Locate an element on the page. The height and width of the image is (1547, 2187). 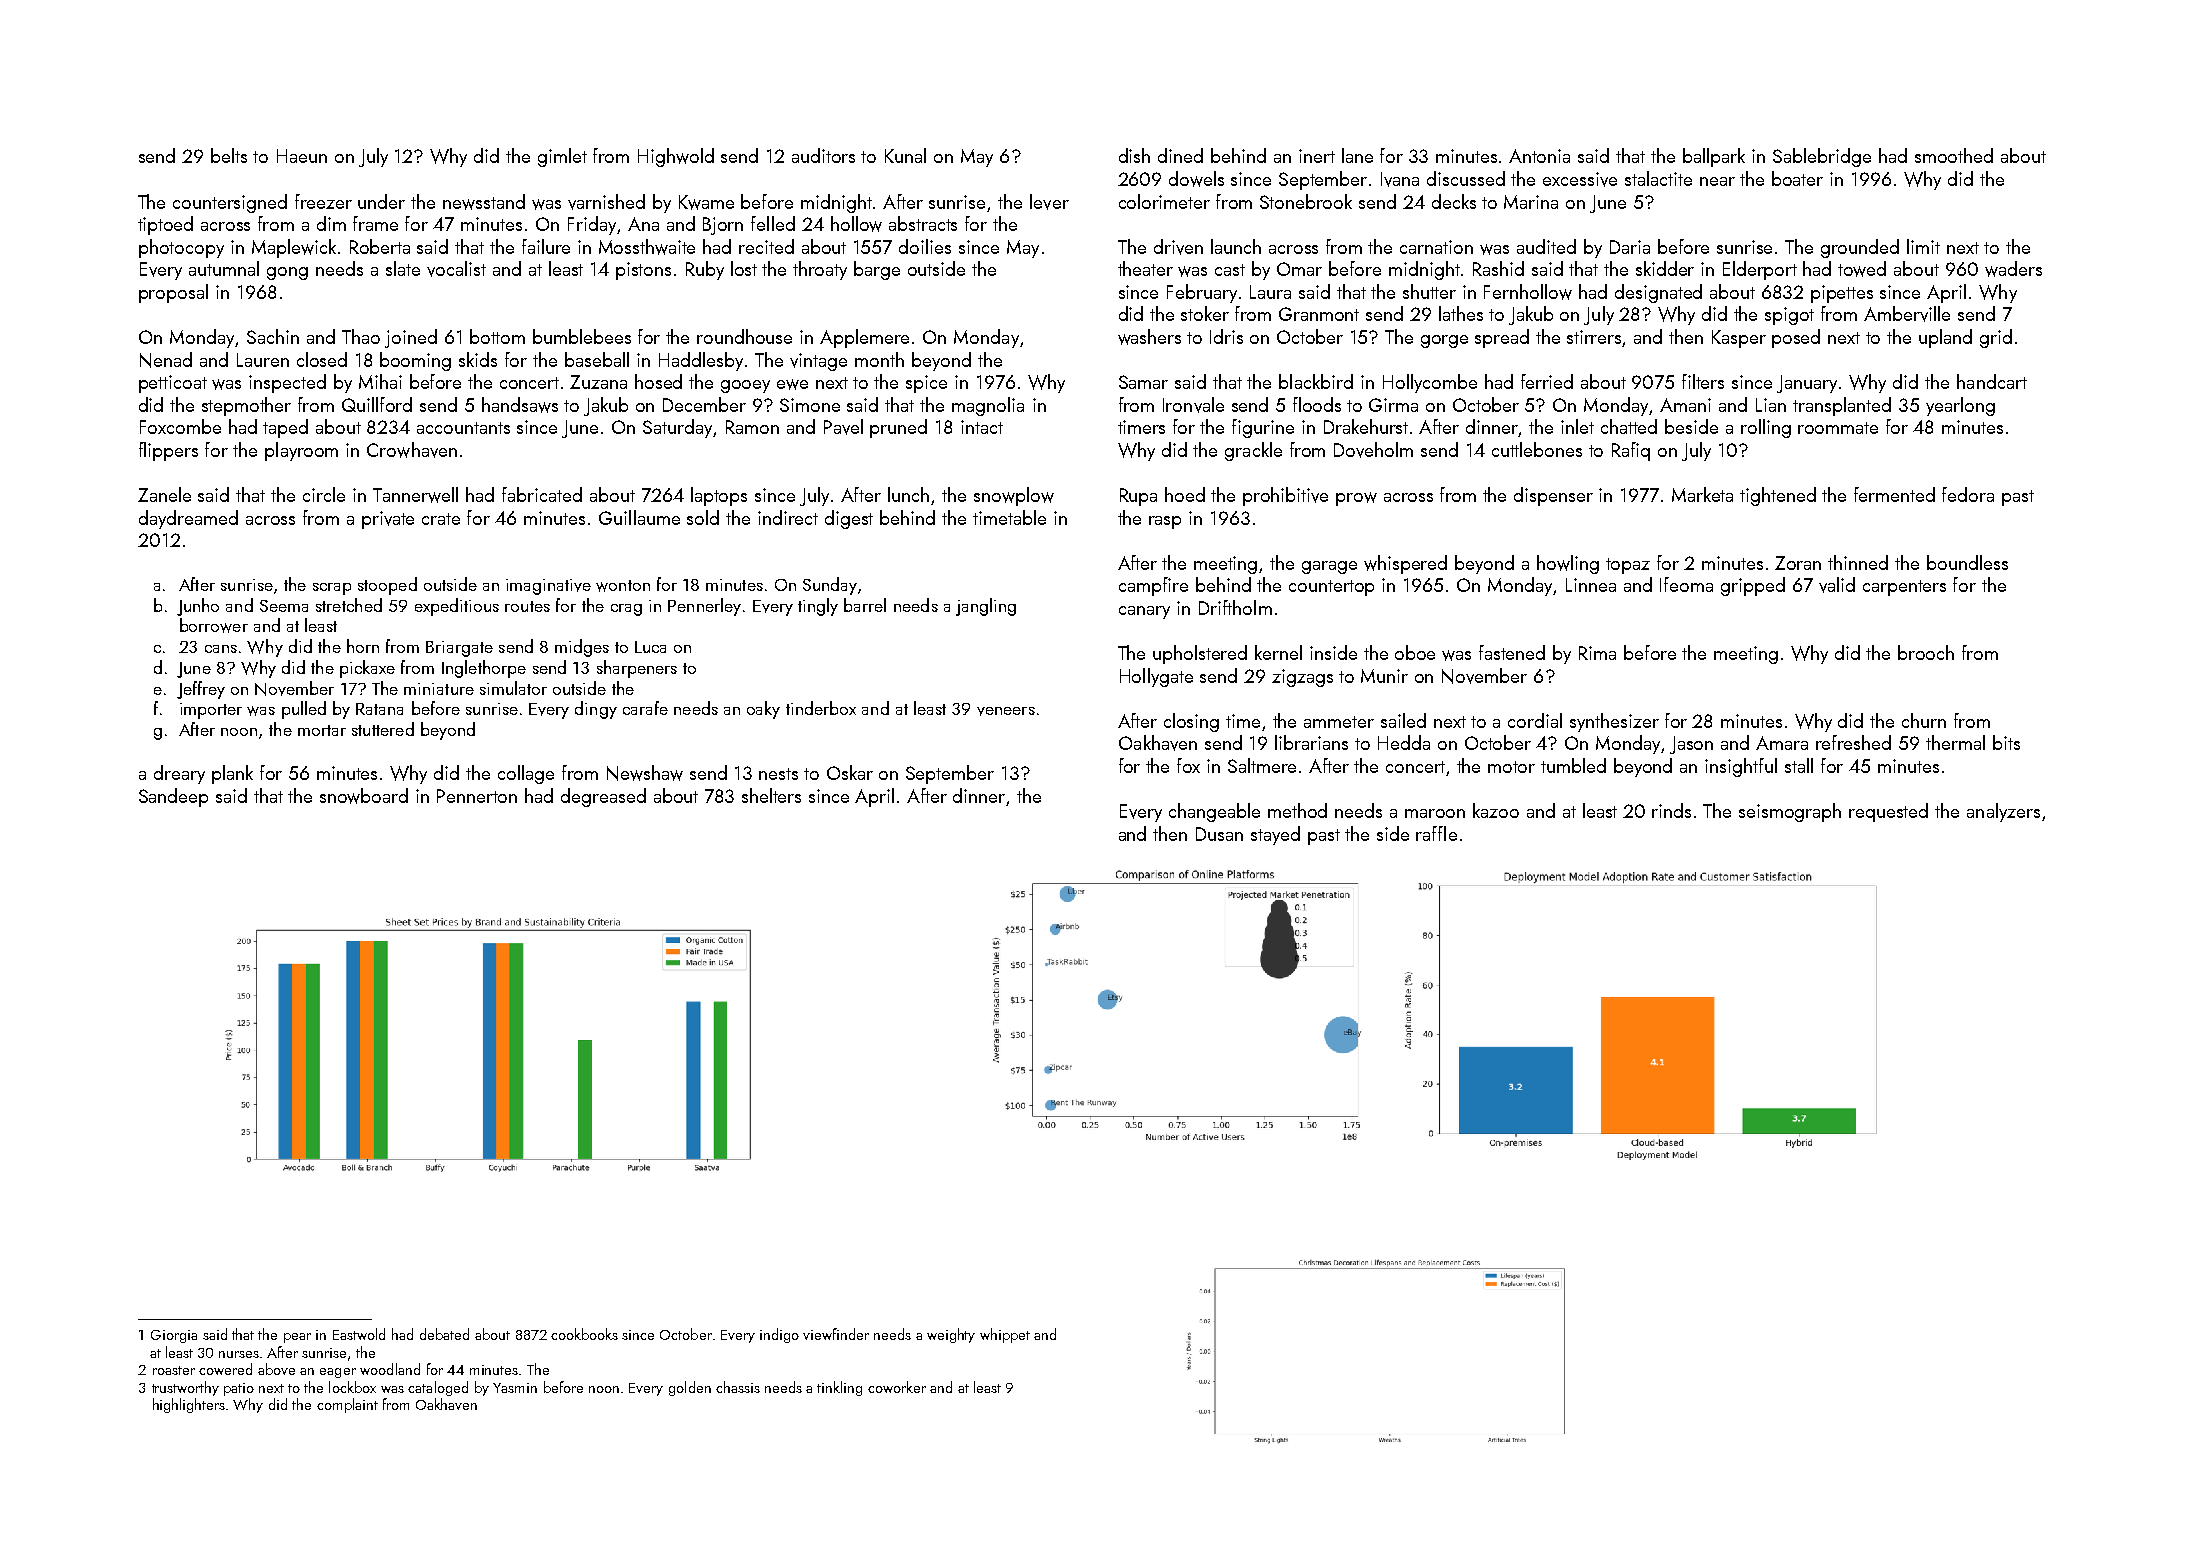
Hollygate is located at coordinates (1156, 677).
